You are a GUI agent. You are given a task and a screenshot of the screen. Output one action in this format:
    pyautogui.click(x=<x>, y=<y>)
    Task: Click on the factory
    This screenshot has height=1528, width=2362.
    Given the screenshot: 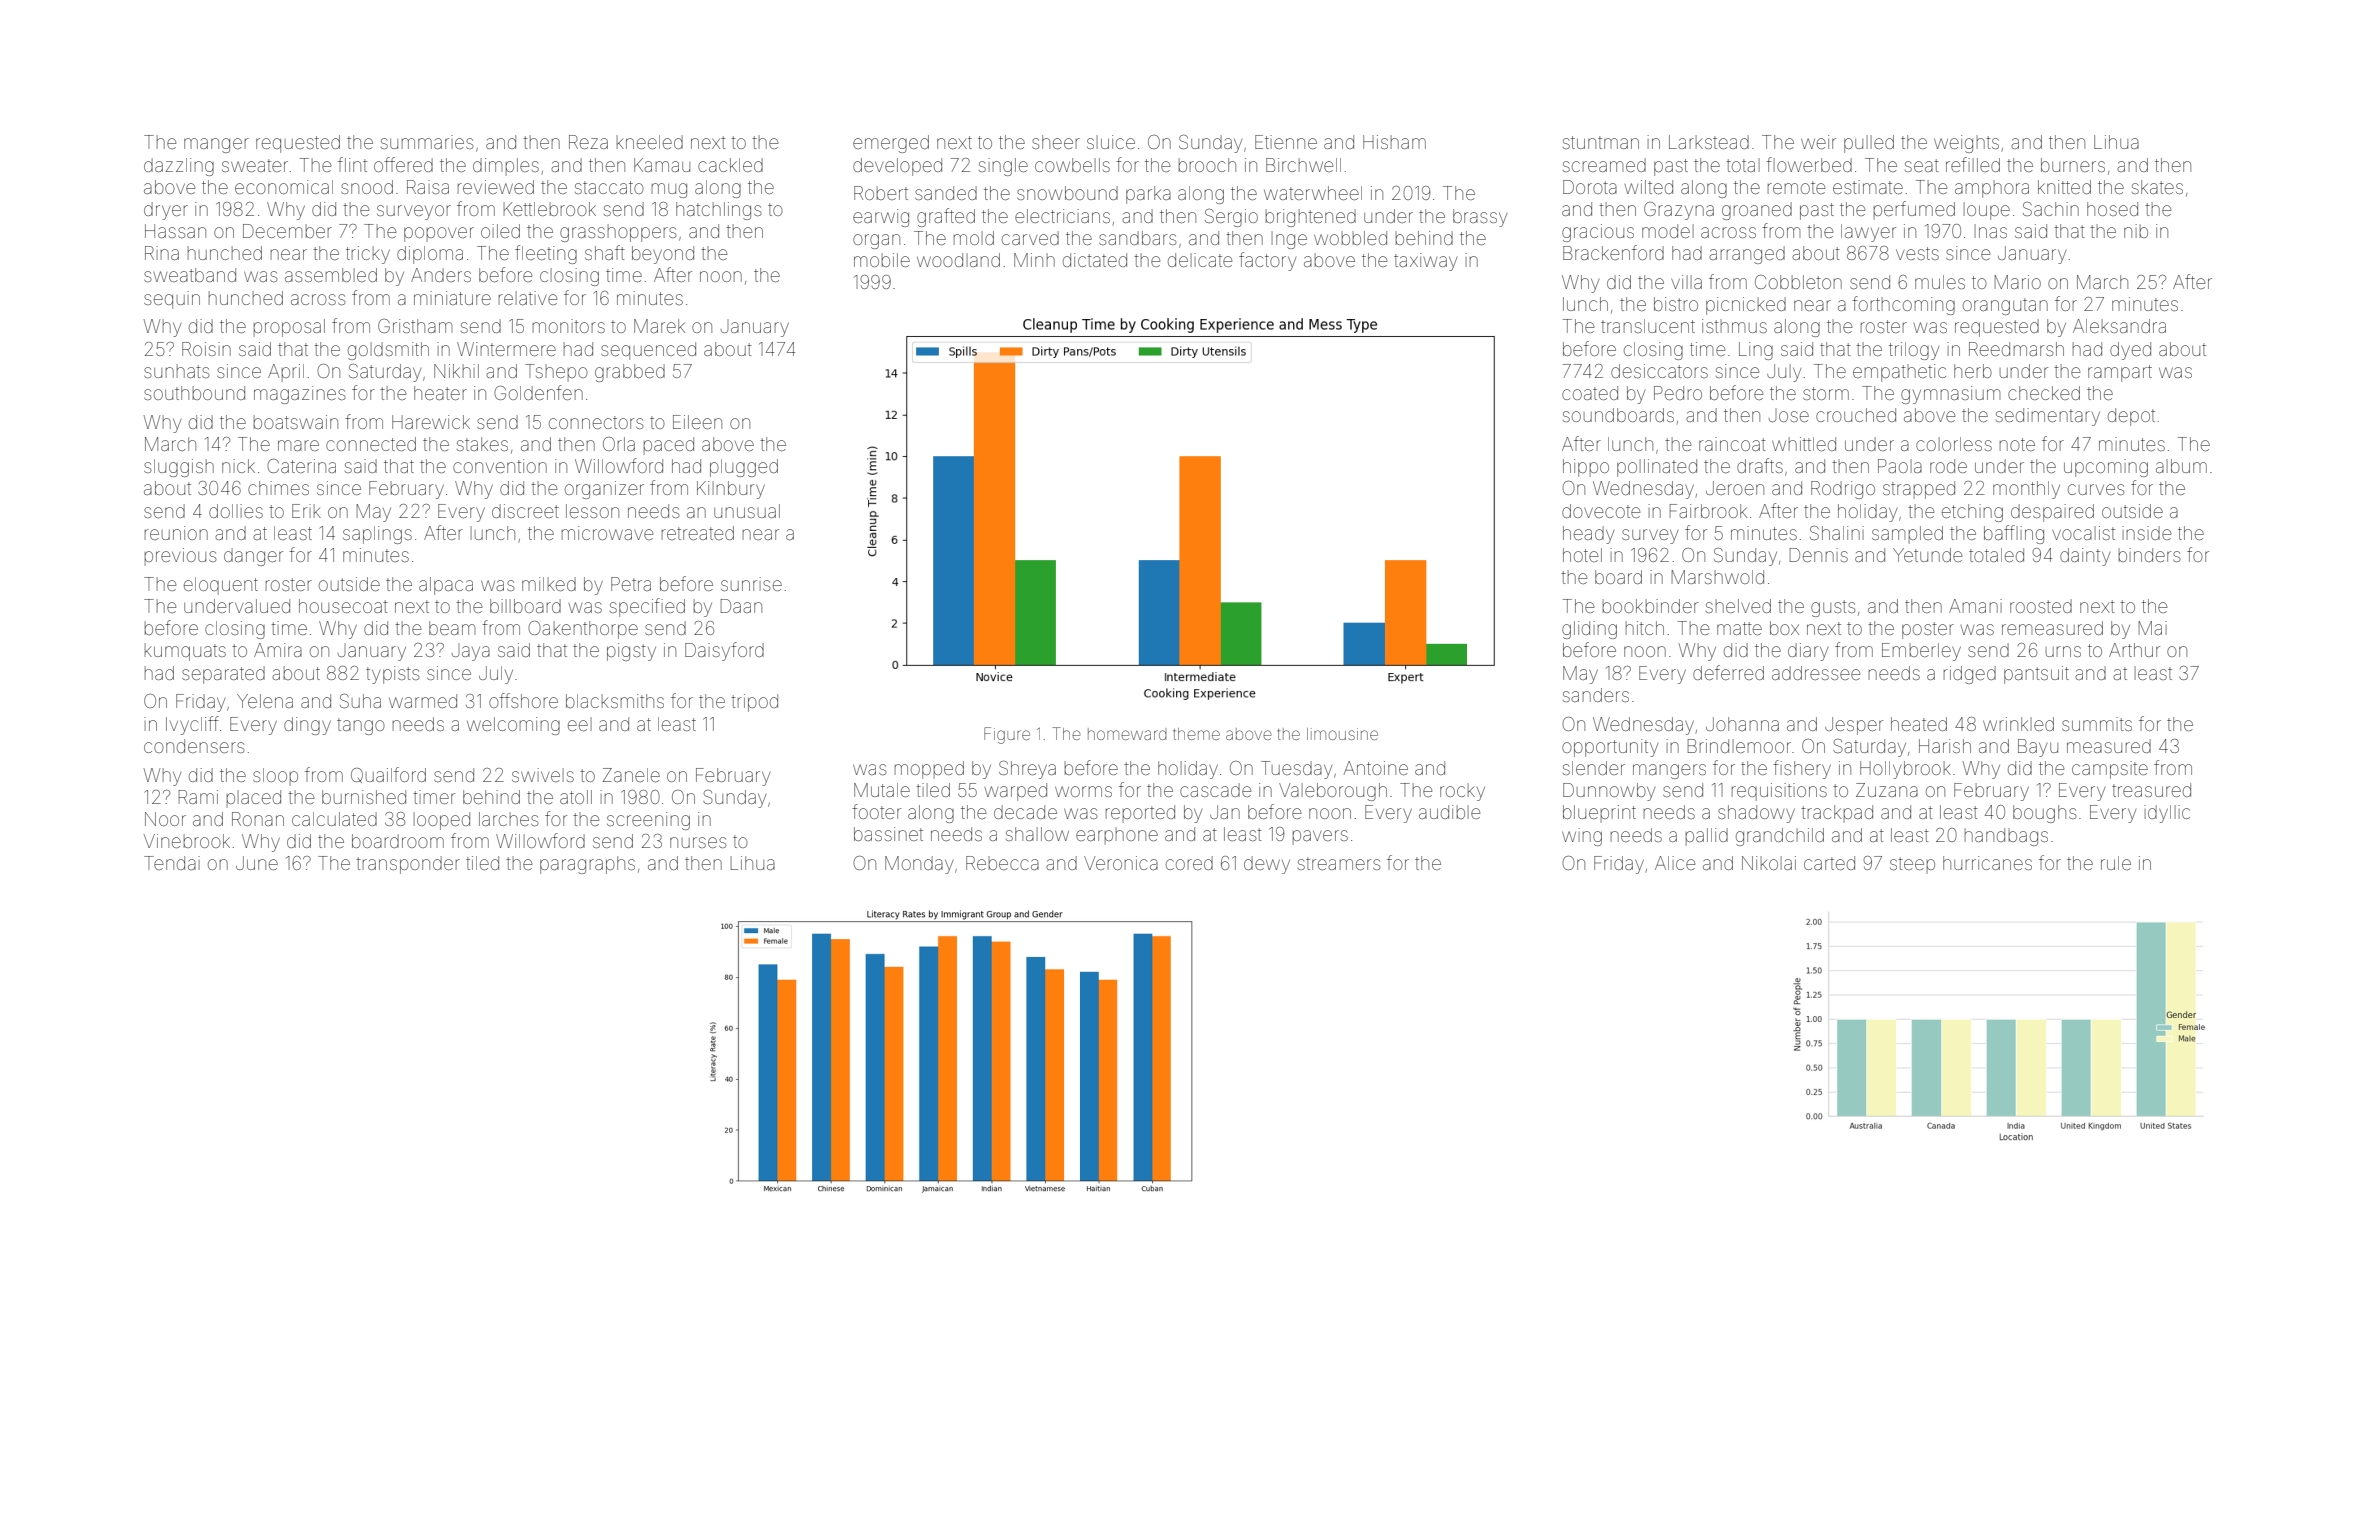 What is the action you would take?
    pyautogui.click(x=1267, y=261)
